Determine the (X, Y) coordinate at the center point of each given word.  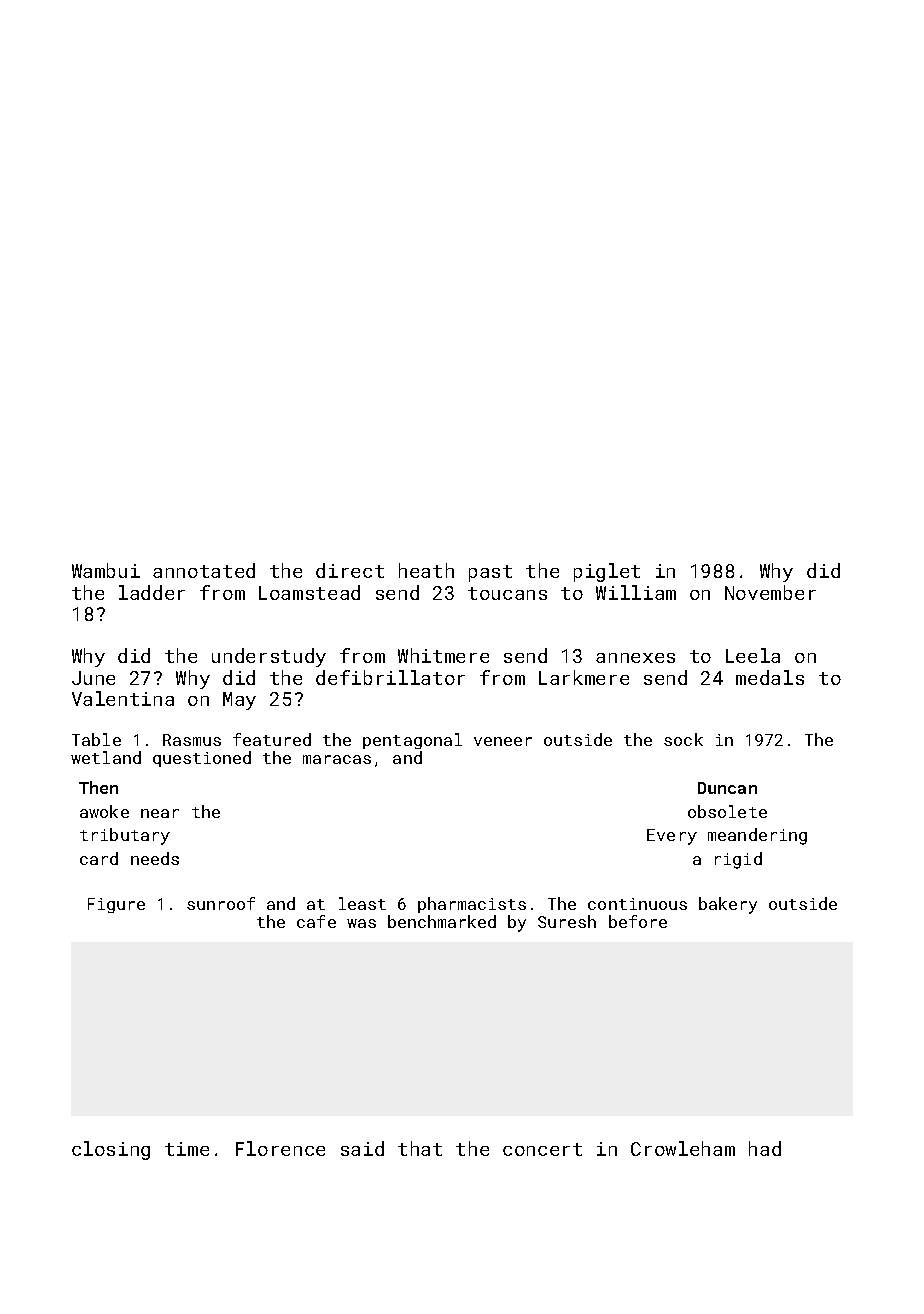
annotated (204, 570)
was (361, 923)
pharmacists (472, 905)
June (93, 678)
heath (426, 570)
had (765, 1148)
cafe (316, 921)
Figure (116, 905)
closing (111, 1150)
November (770, 592)
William (636, 592)
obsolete (727, 811)
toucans (507, 593)
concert (542, 1149)
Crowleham (683, 1148)
